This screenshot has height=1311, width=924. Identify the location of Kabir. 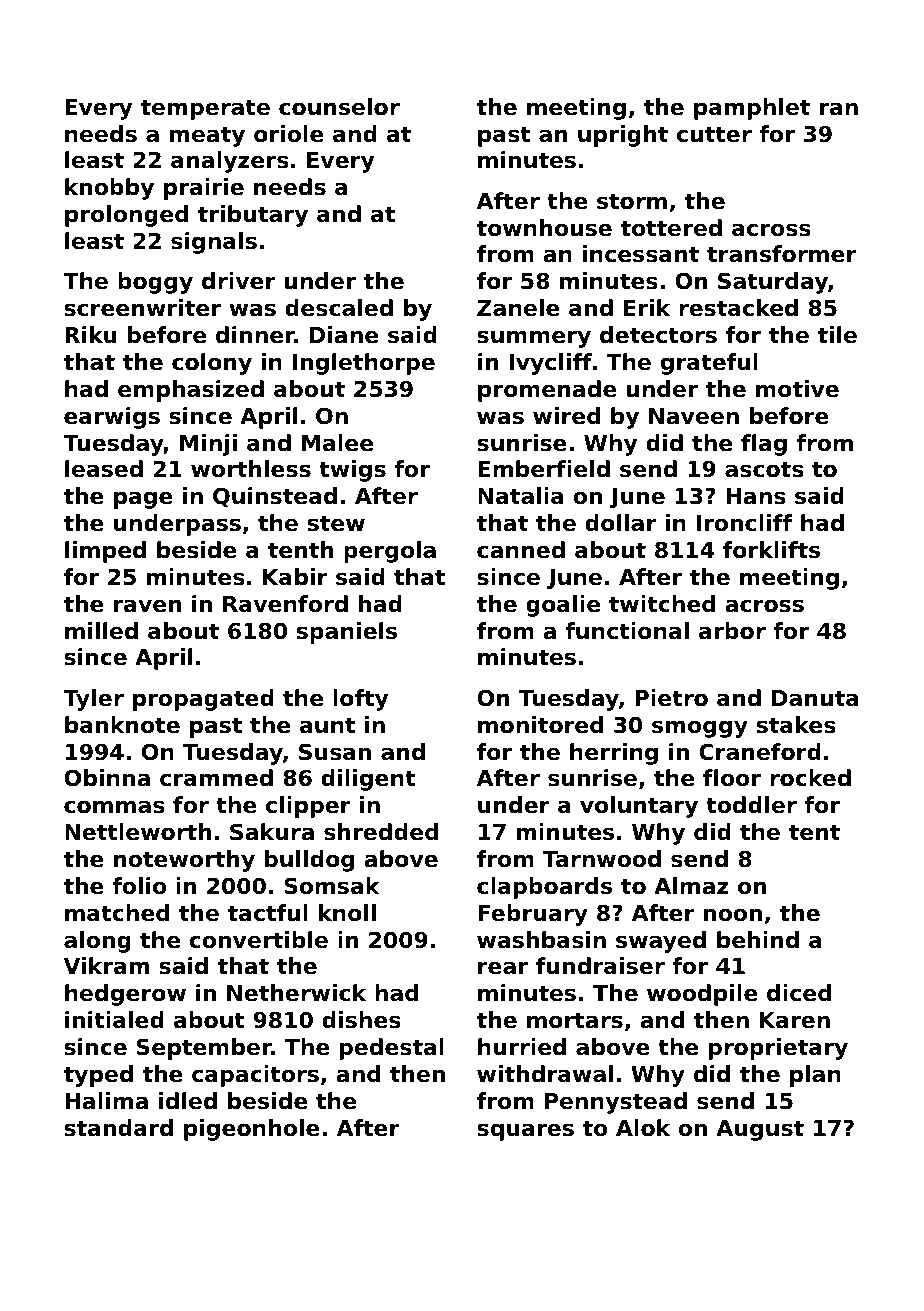
(295, 577).
